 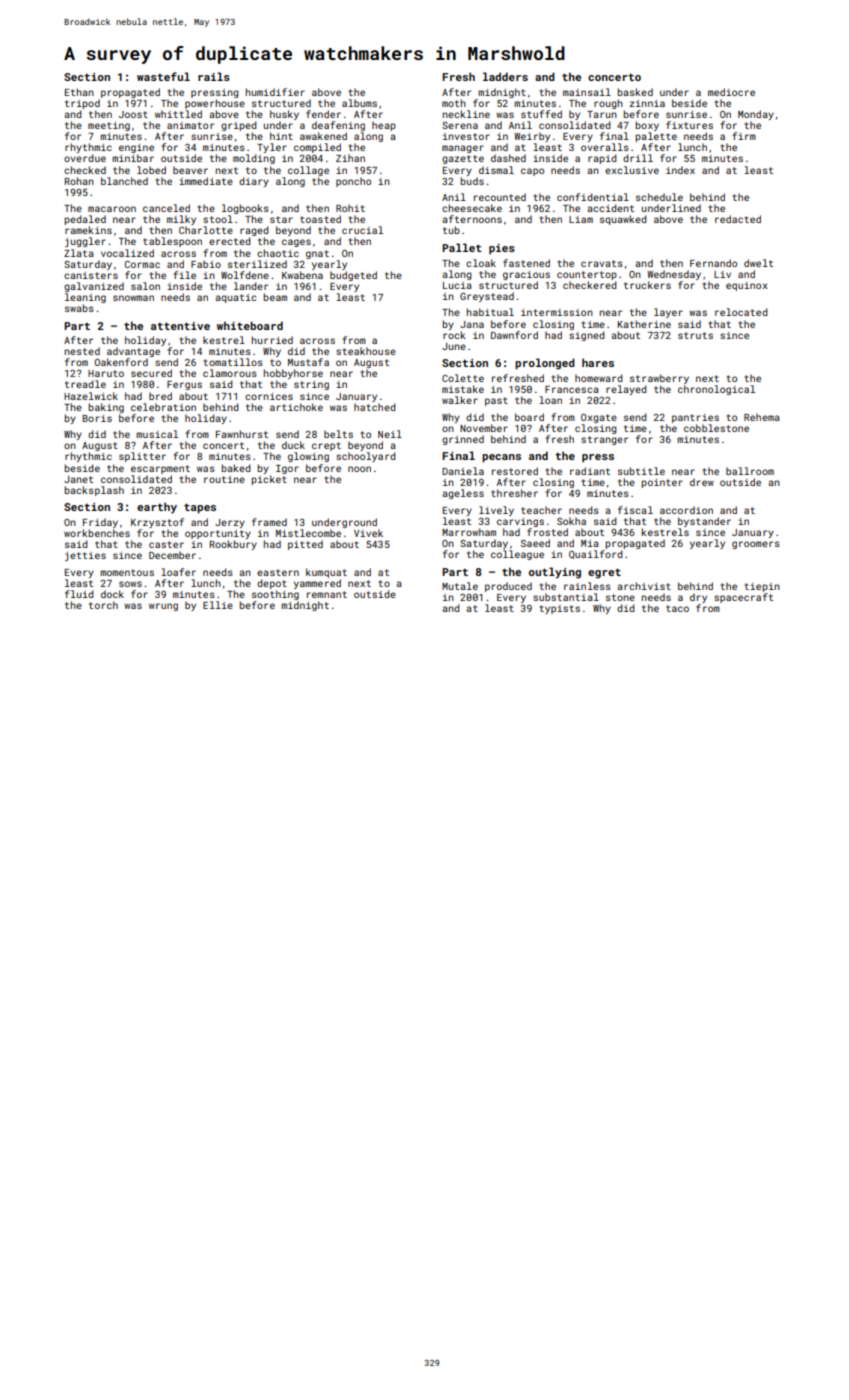 What do you see at coordinates (275, 92) in the document?
I see `humidifier` at bounding box center [275, 92].
